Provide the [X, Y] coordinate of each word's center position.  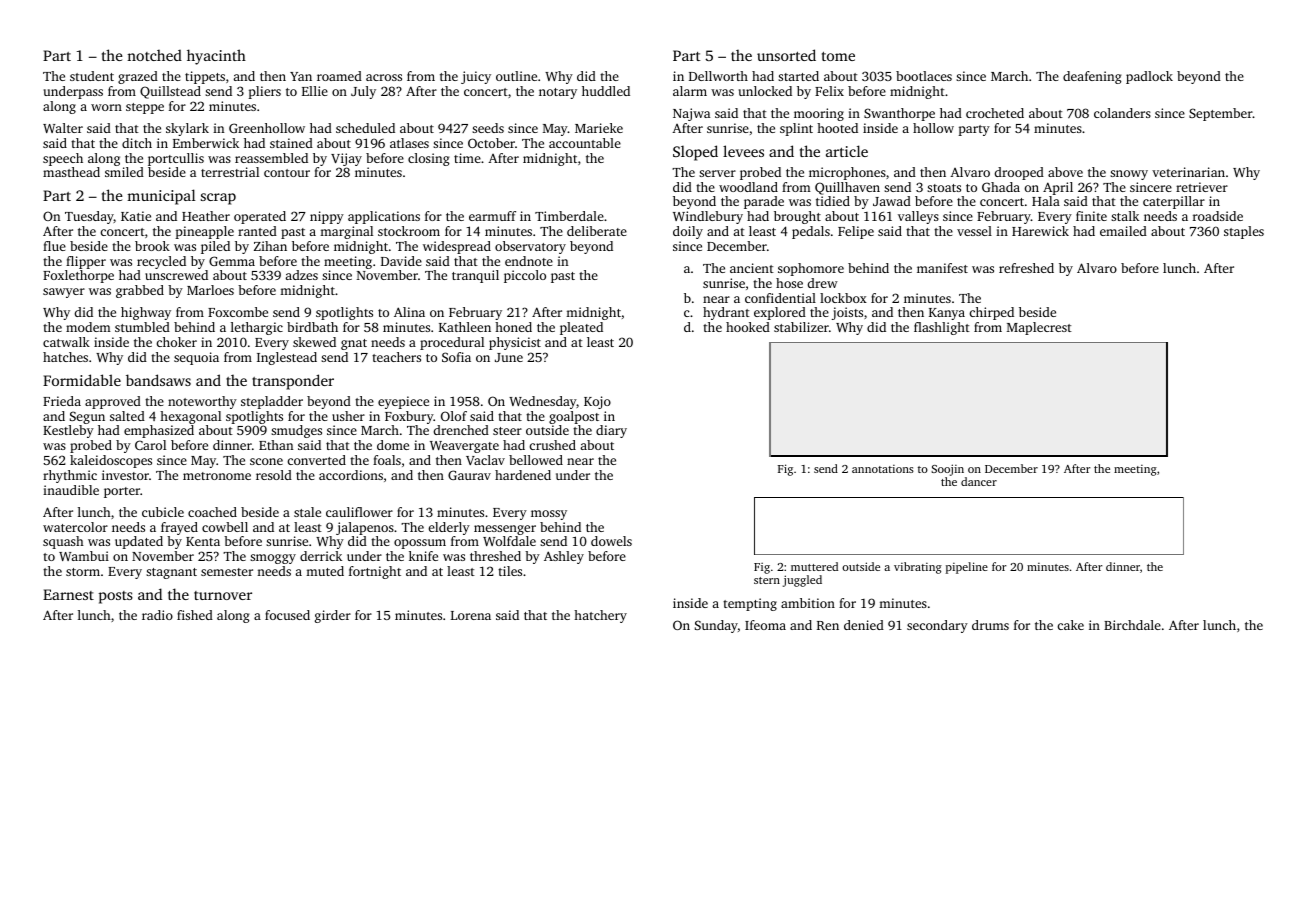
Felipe [856, 232]
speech [63, 159]
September [1221, 114]
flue [54, 246]
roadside [1218, 216]
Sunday [716, 626]
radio [157, 615]
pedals [811, 232]
